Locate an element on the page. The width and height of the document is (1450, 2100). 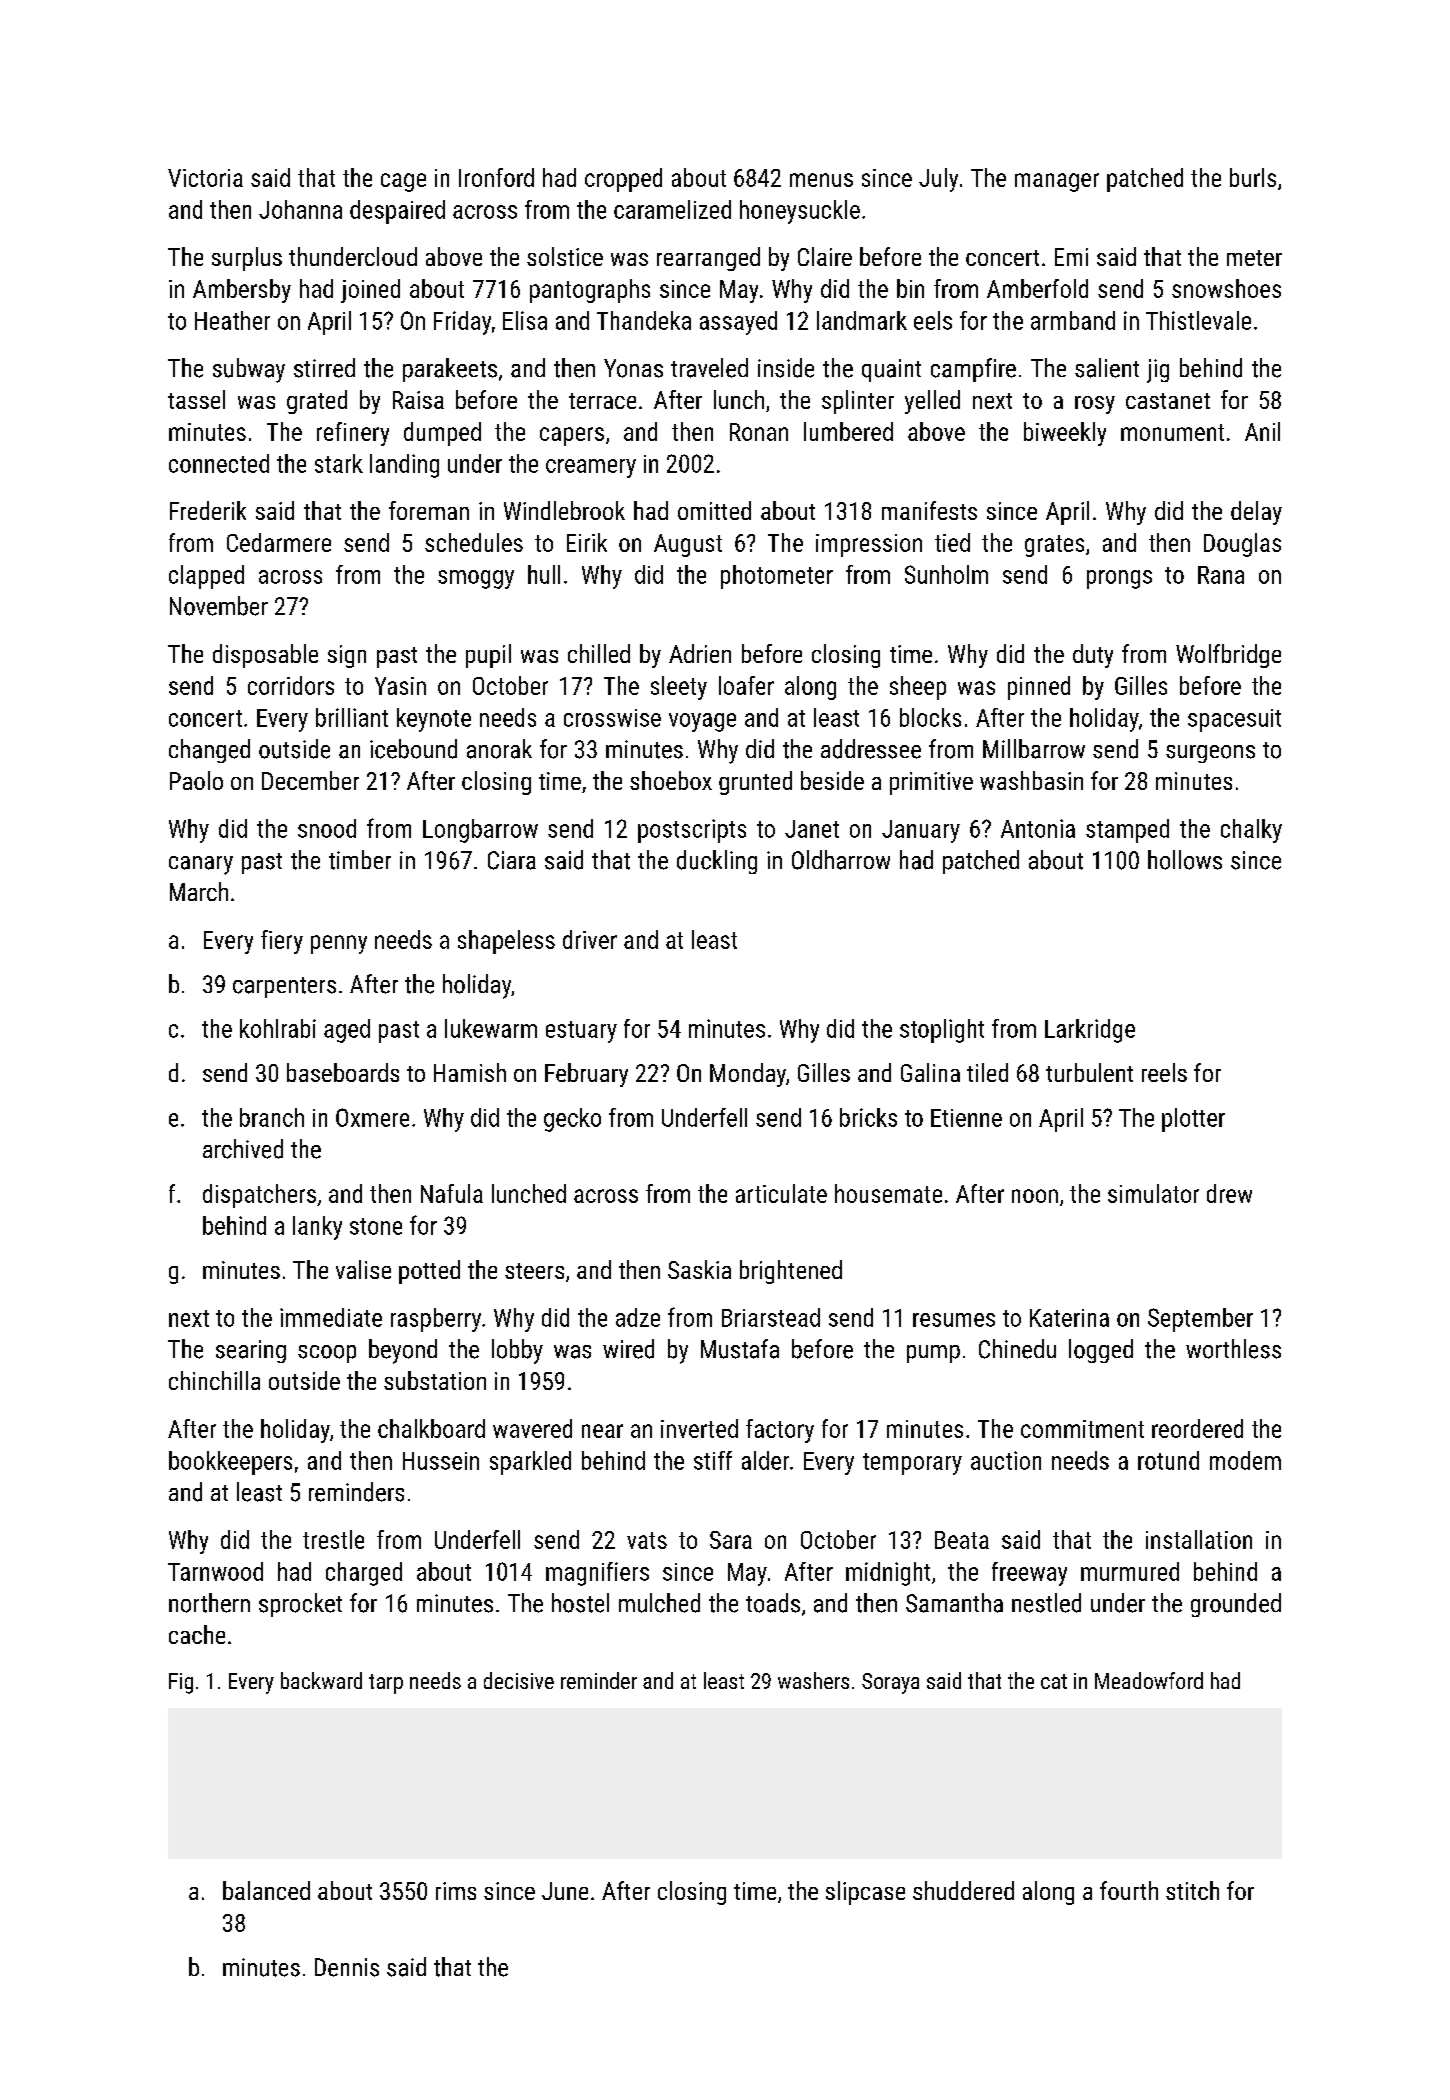
stone is located at coordinates (376, 1226).
